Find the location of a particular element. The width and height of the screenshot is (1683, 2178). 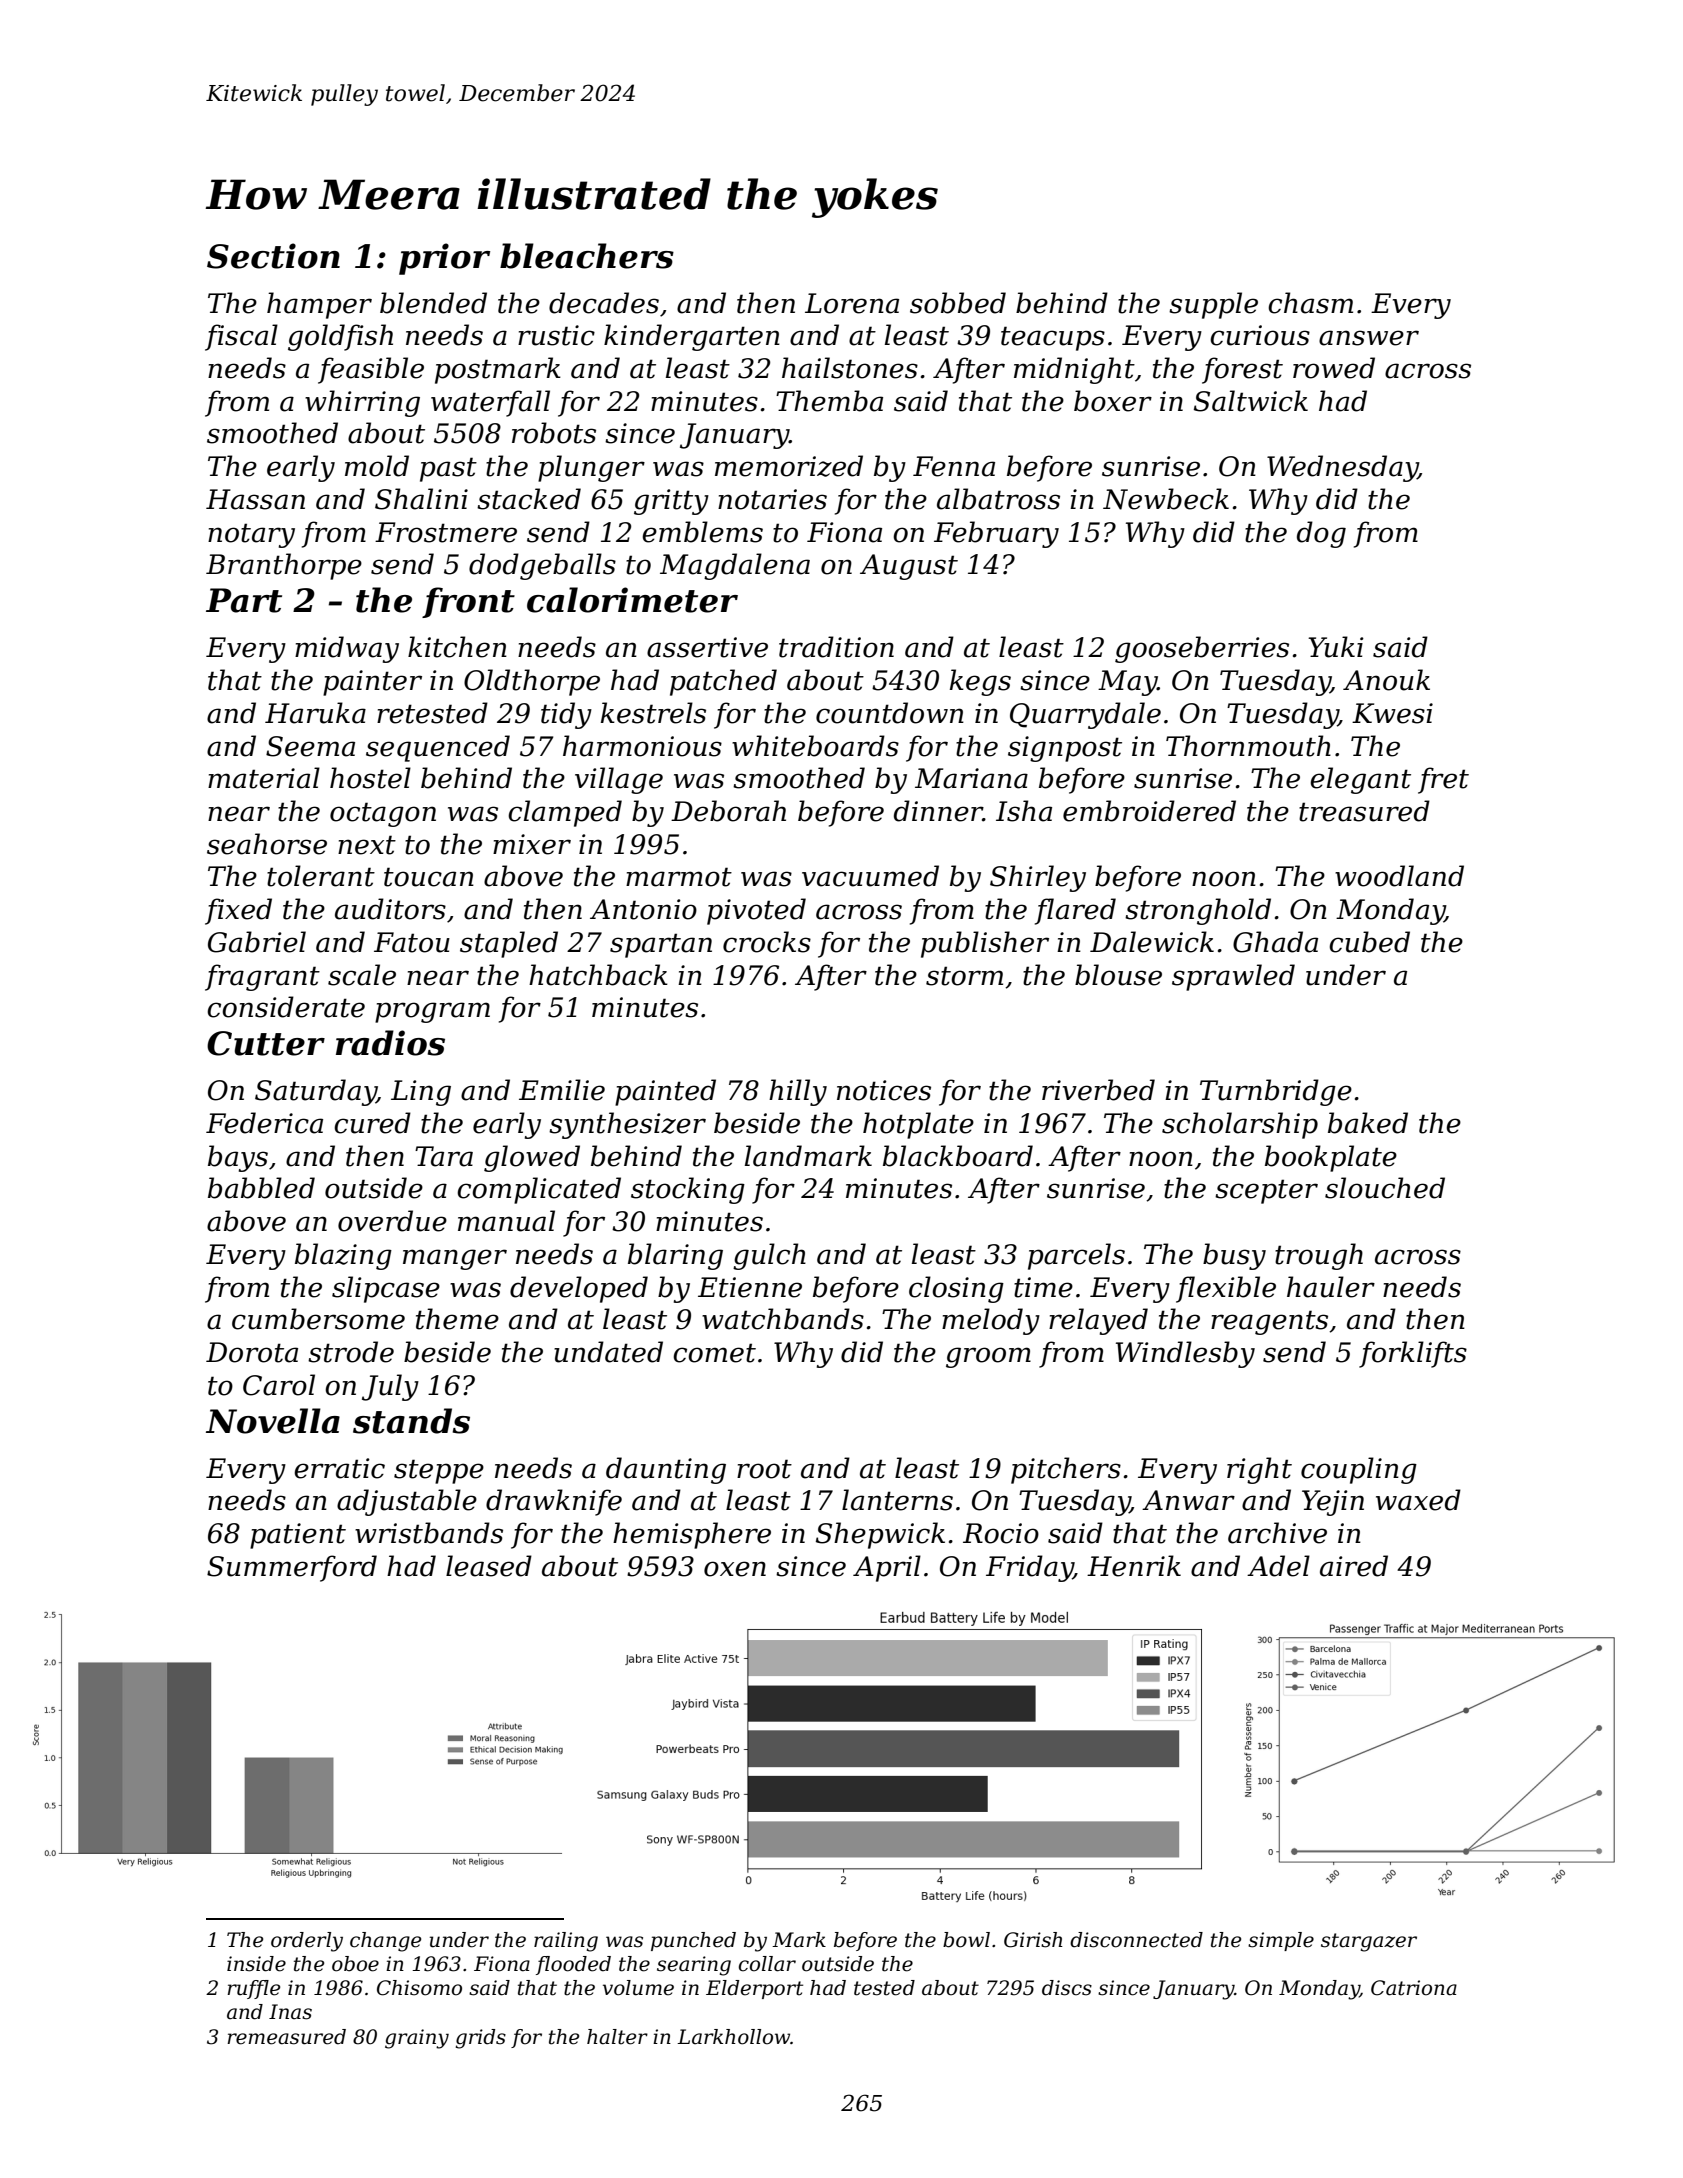

tradition is located at coordinates (836, 647).
